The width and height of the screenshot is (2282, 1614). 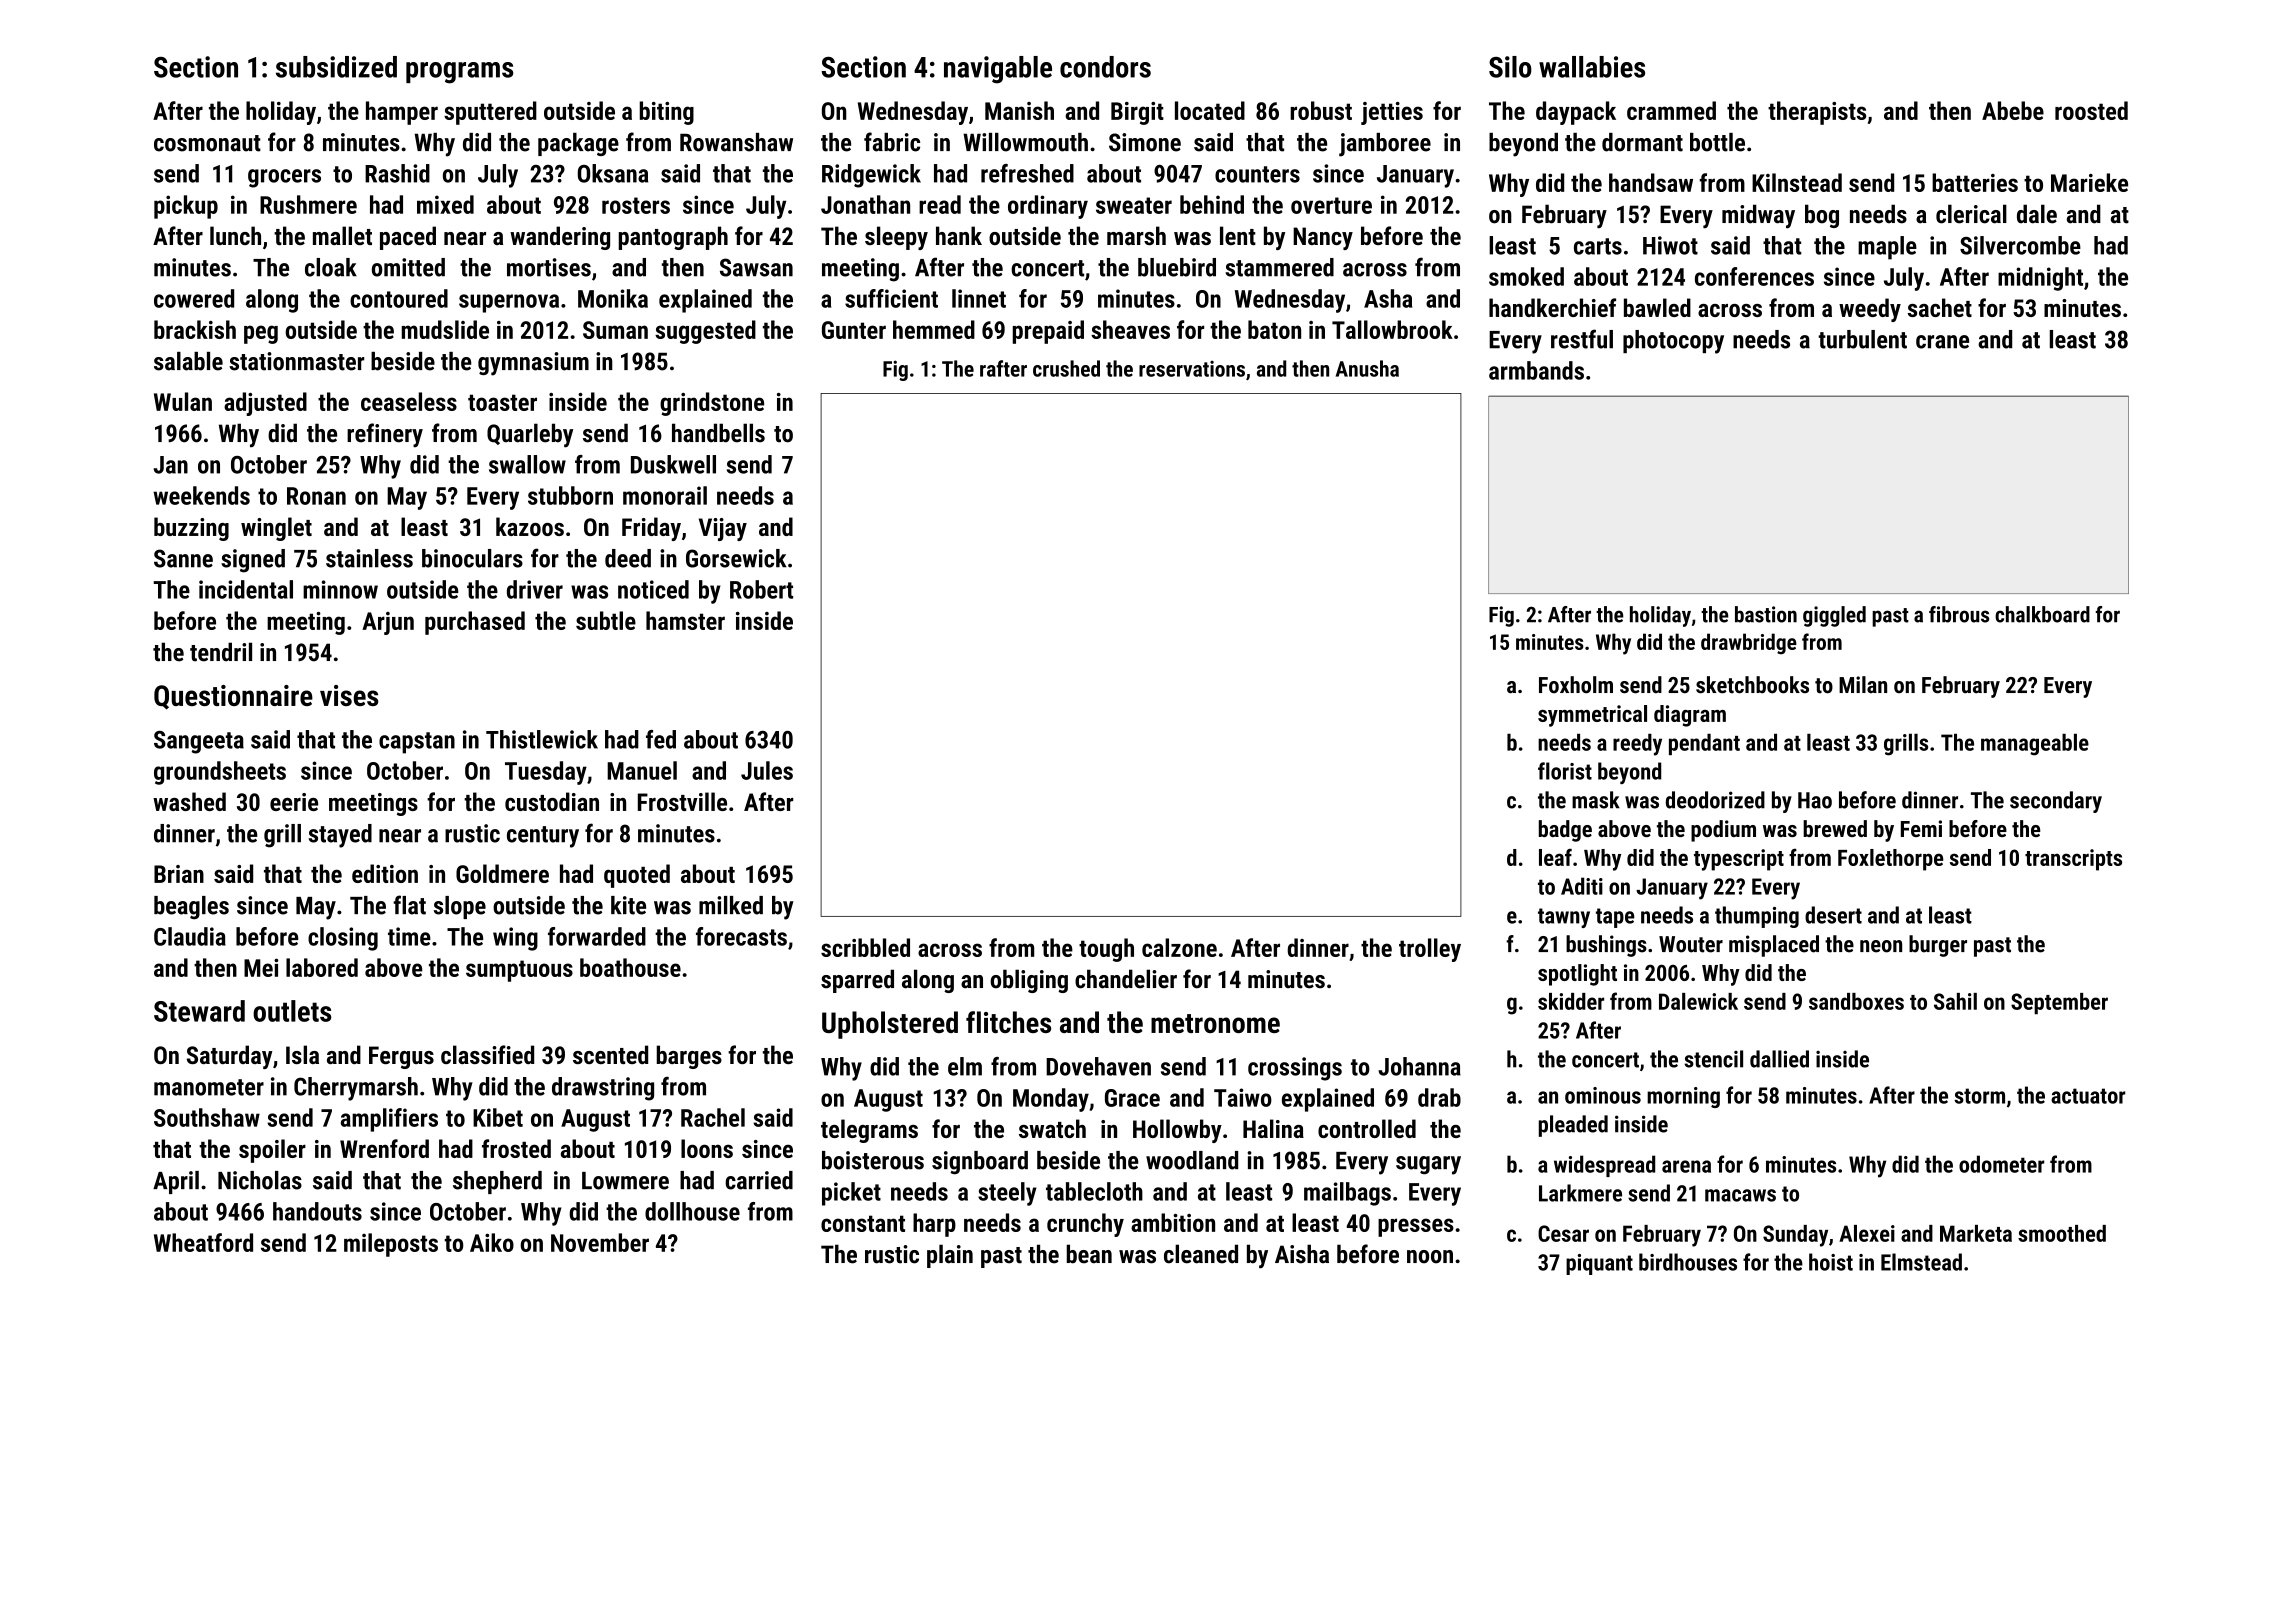 What do you see at coordinates (1686, 1166) in the screenshot?
I see `arena` at bounding box center [1686, 1166].
